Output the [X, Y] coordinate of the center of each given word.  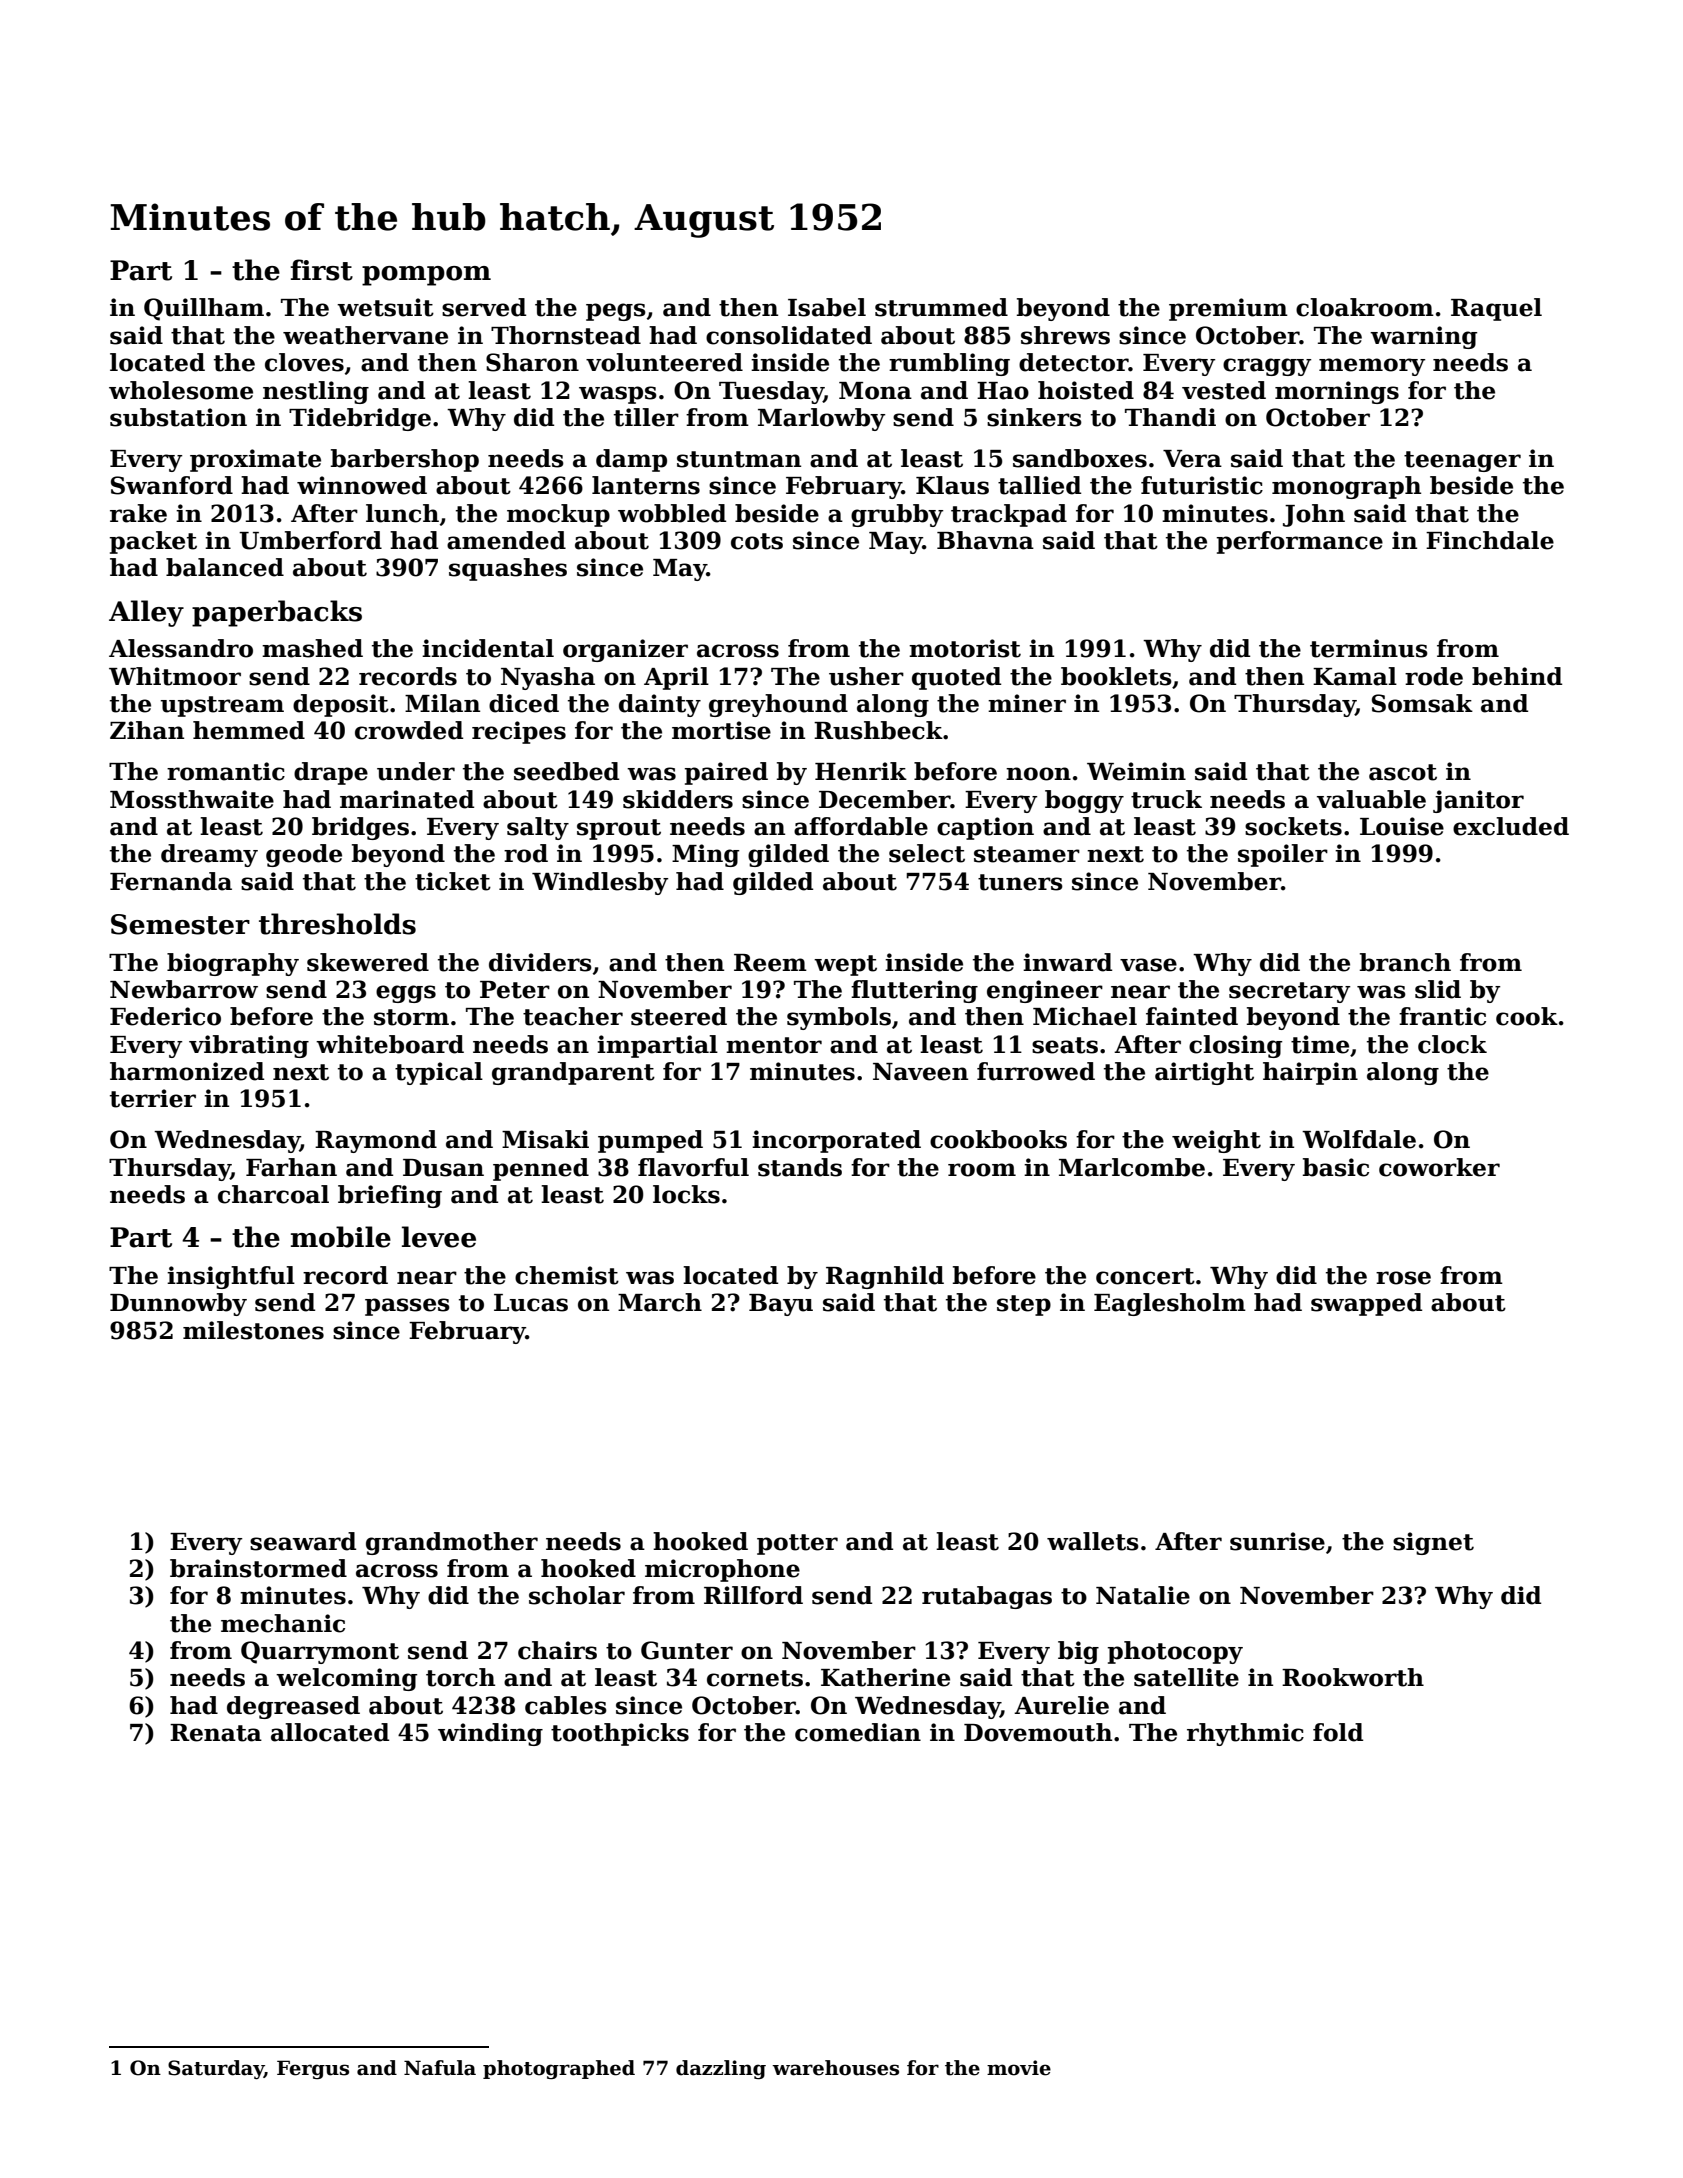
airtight [1204, 1073]
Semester [180, 924]
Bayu [781, 1305]
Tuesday [771, 392]
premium [1228, 309]
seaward [303, 1541]
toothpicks [620, 1734]
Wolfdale [1359, 1139]
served [484, 307]
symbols [839, 1018]
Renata [216, 1733]
